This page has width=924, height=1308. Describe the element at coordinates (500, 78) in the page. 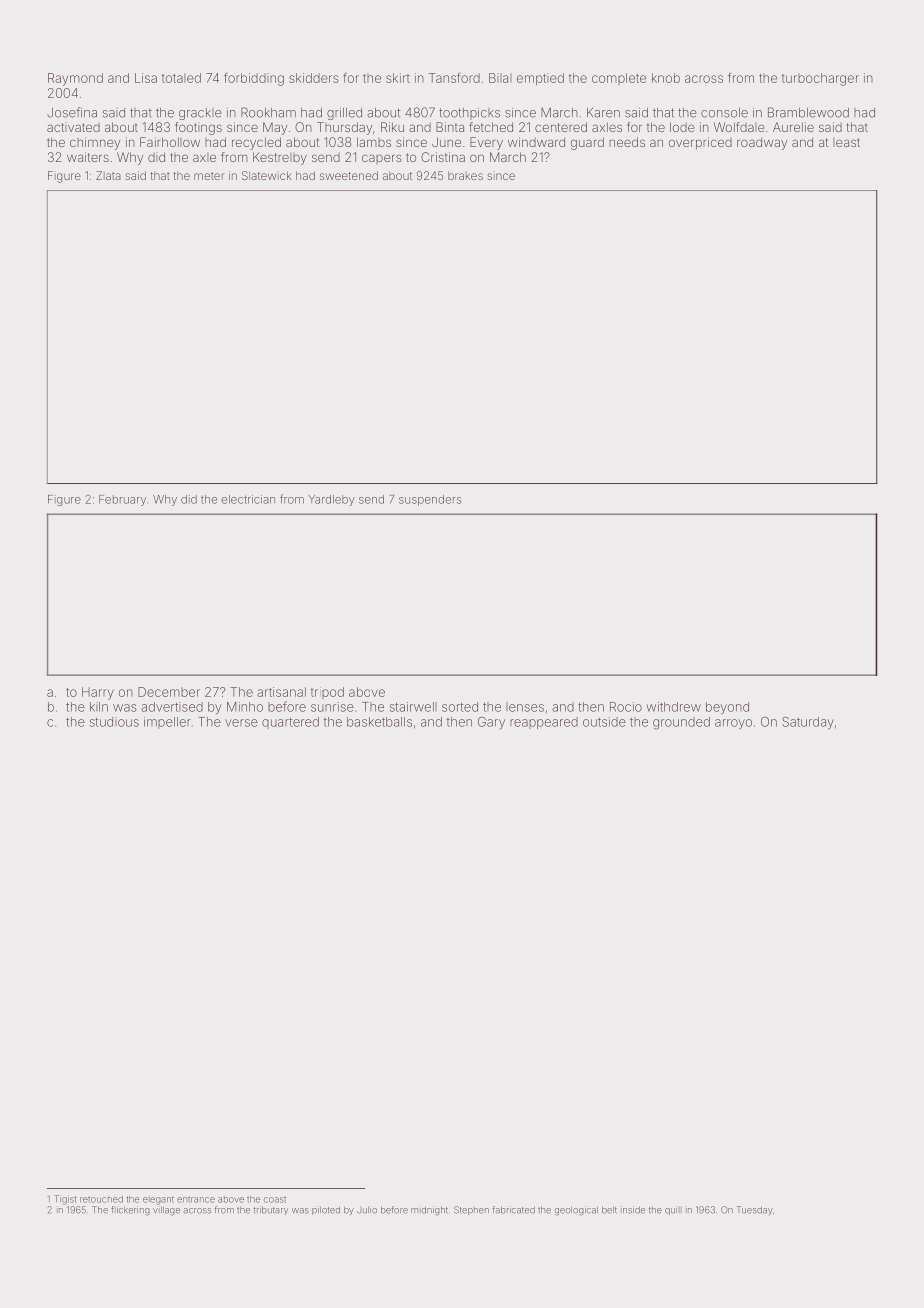

I see `Bilal` at that location.
